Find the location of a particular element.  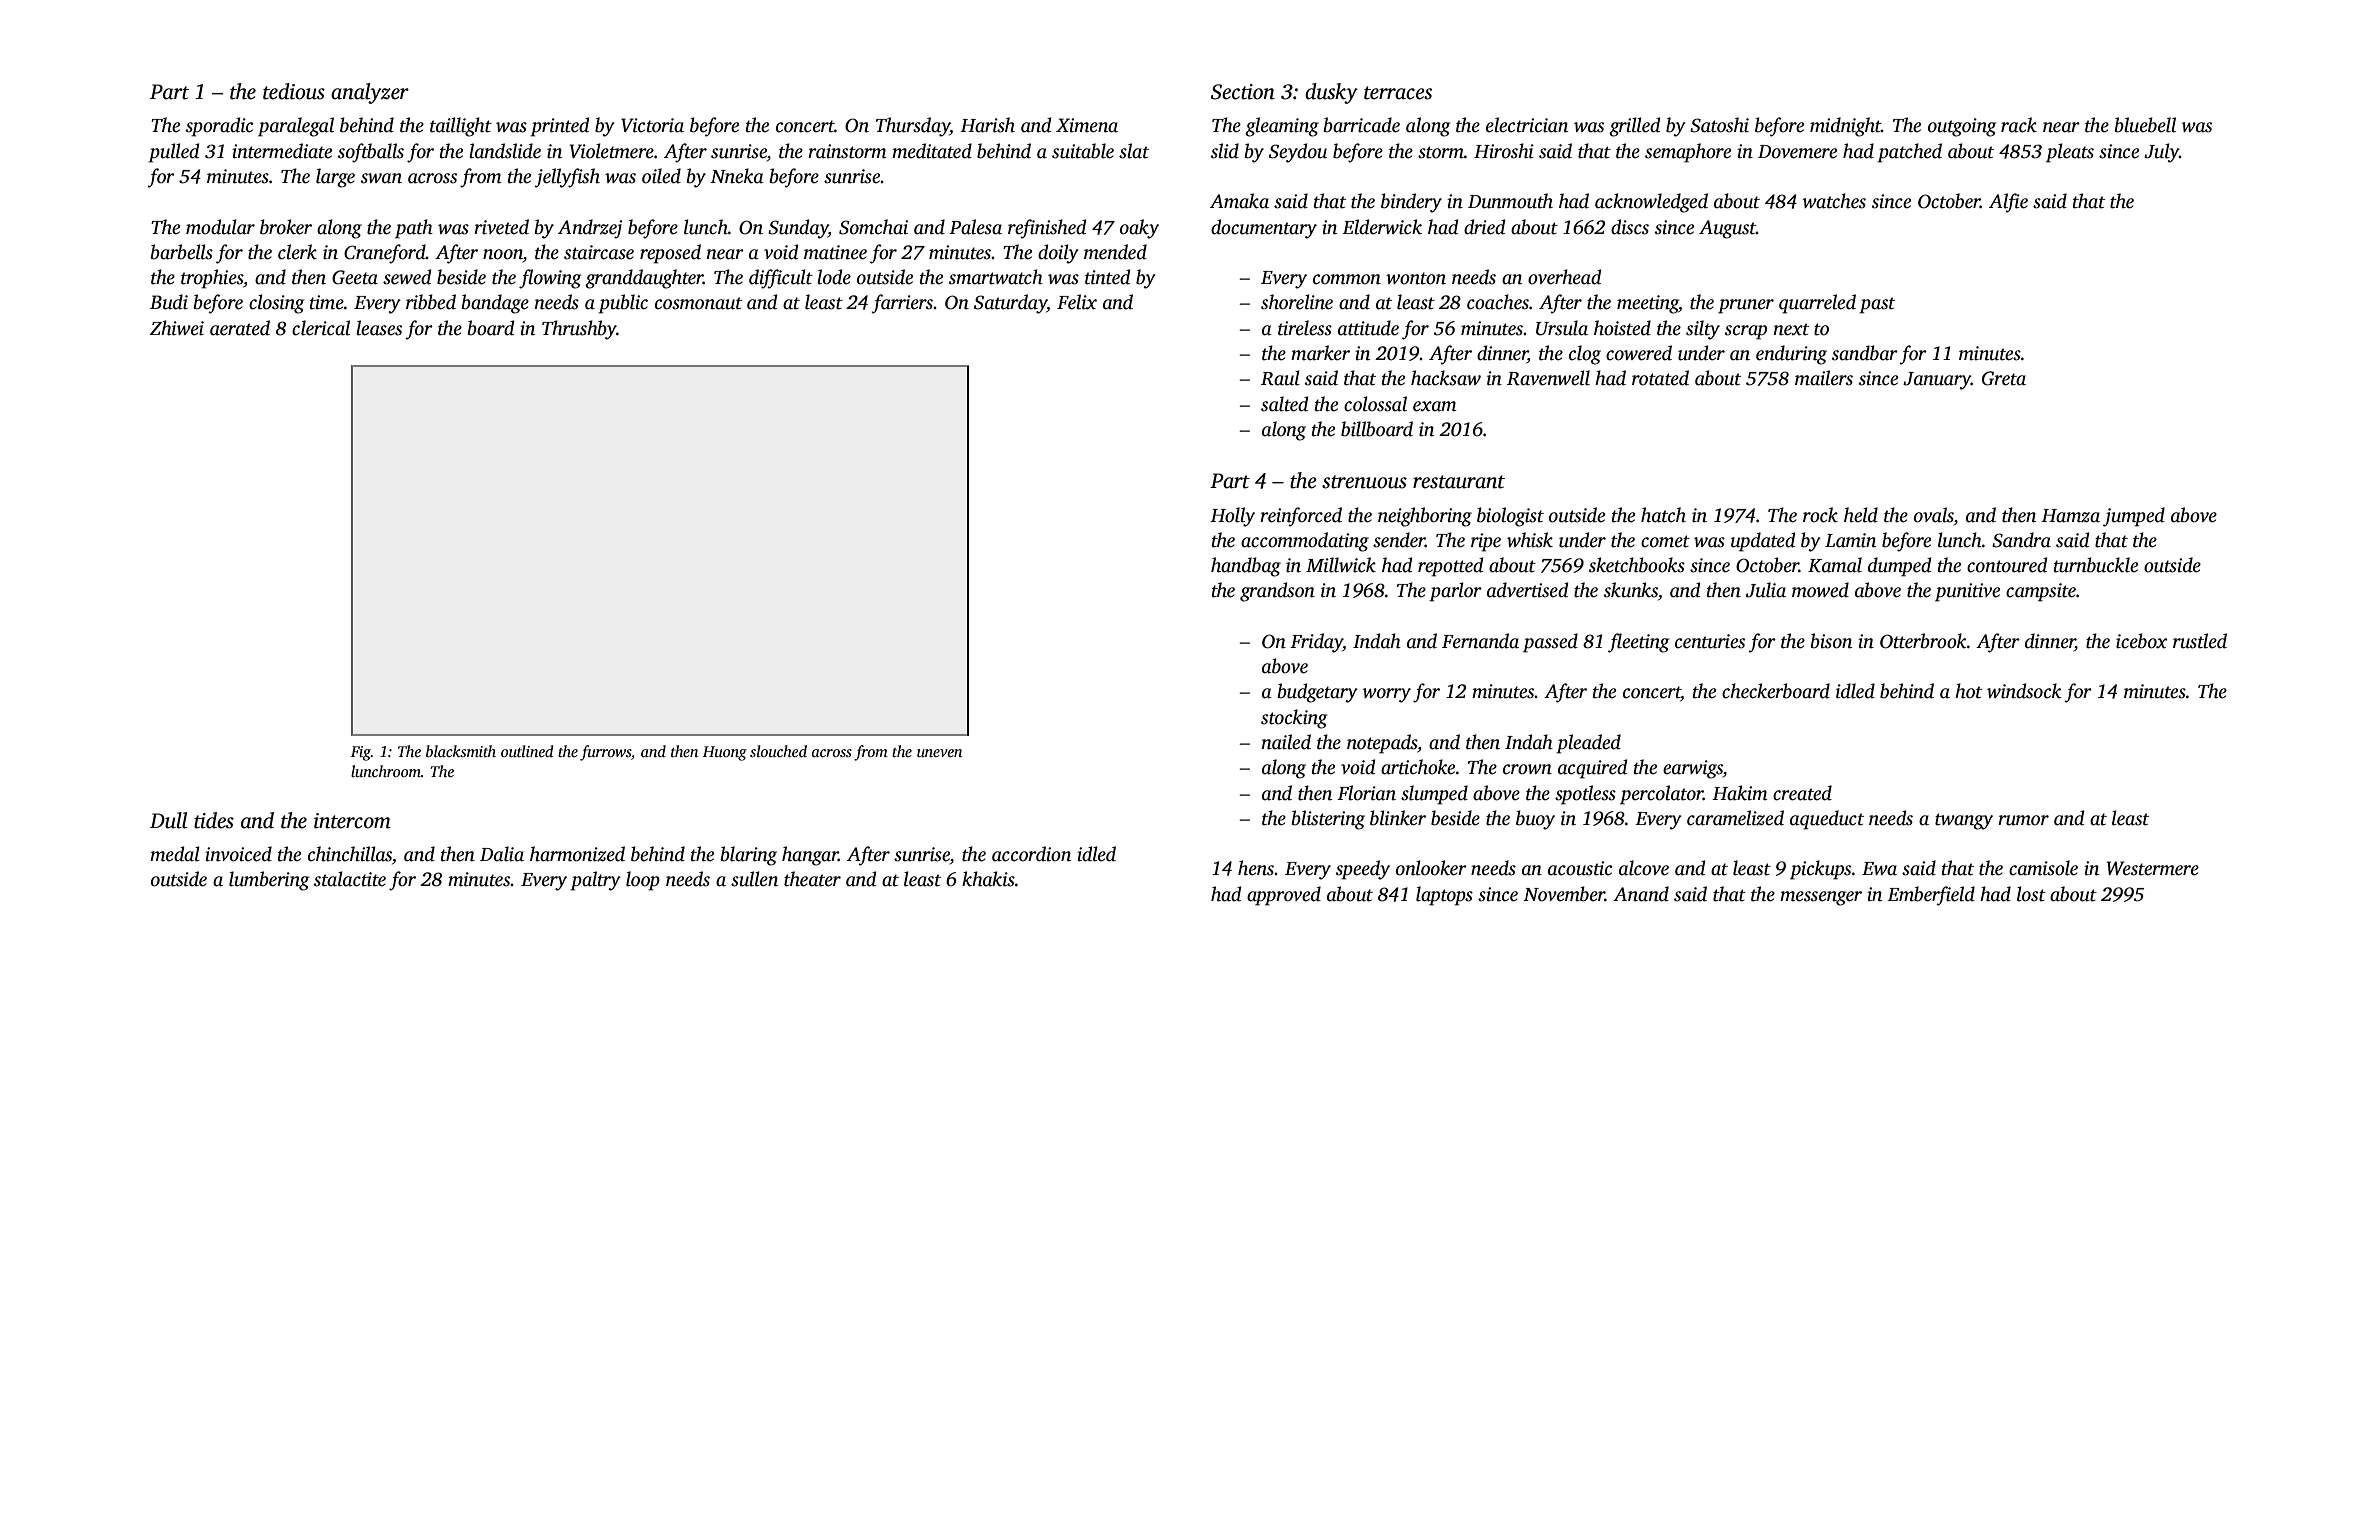

taillight is located at coordinates (461, 127).
